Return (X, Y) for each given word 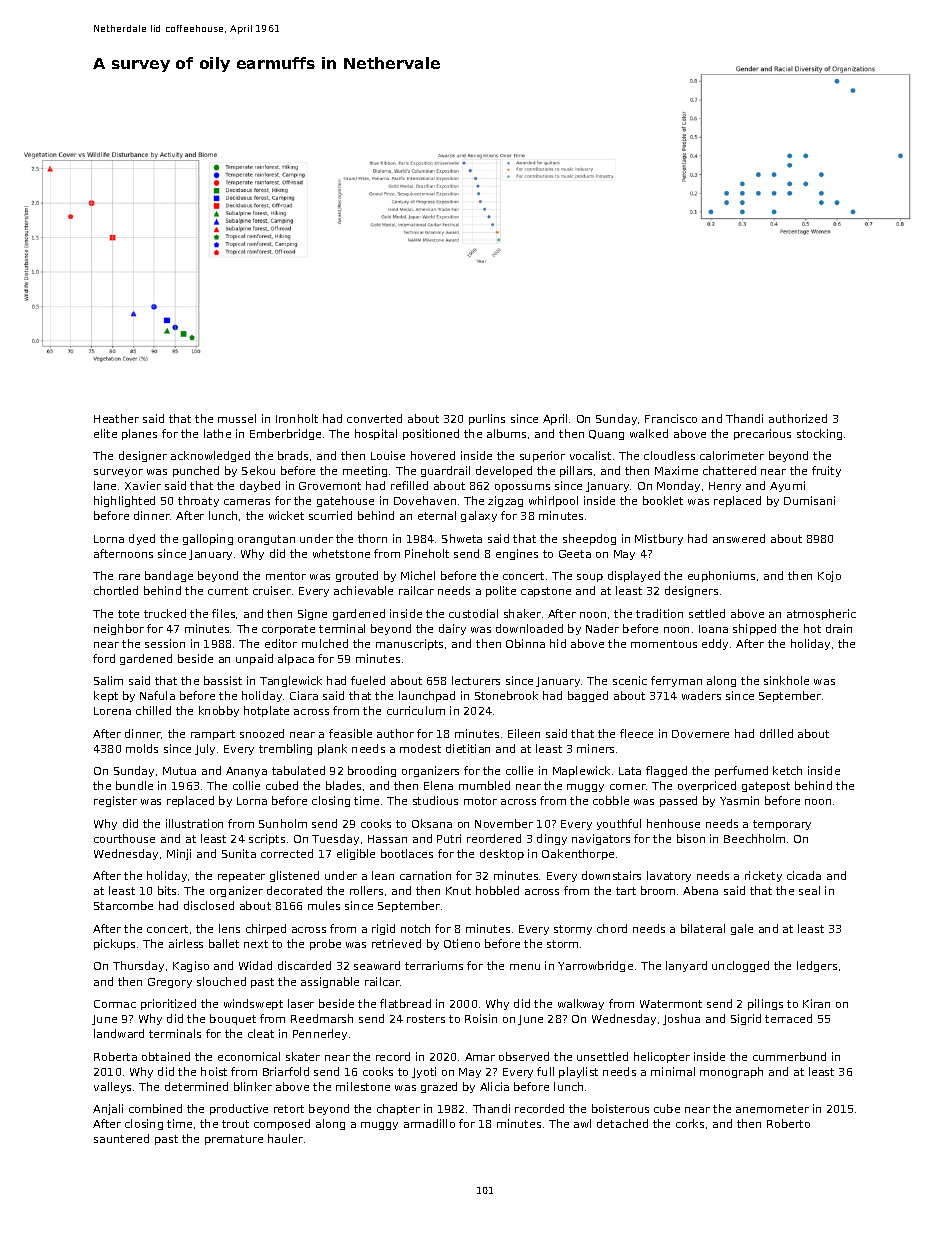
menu (525, 967)
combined (155, 1108)
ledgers (817, 966)
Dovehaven (425, 500)
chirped (266, 929)
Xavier (143, 485)
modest (420, 748)
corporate (288, 630)
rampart (213, 735)
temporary (782, 825)
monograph (731, 1072)
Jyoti (424, 1072)
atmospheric (821, 614)
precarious (762, 434)
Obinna (525, 643)
